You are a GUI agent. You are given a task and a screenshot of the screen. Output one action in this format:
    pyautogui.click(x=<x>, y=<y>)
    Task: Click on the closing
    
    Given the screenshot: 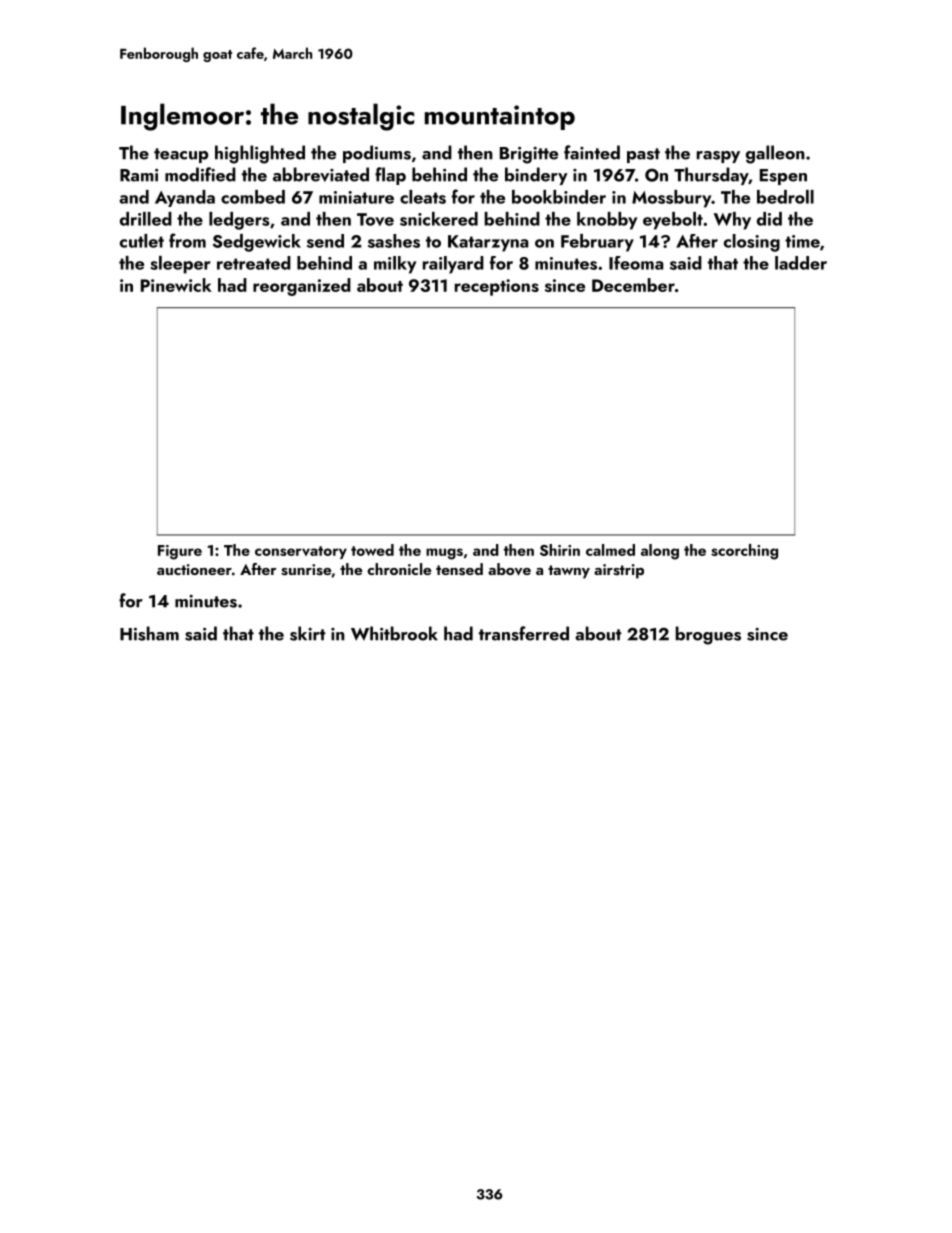 What is the action you would take?
    pyautogui.click(x=752, y=243)
